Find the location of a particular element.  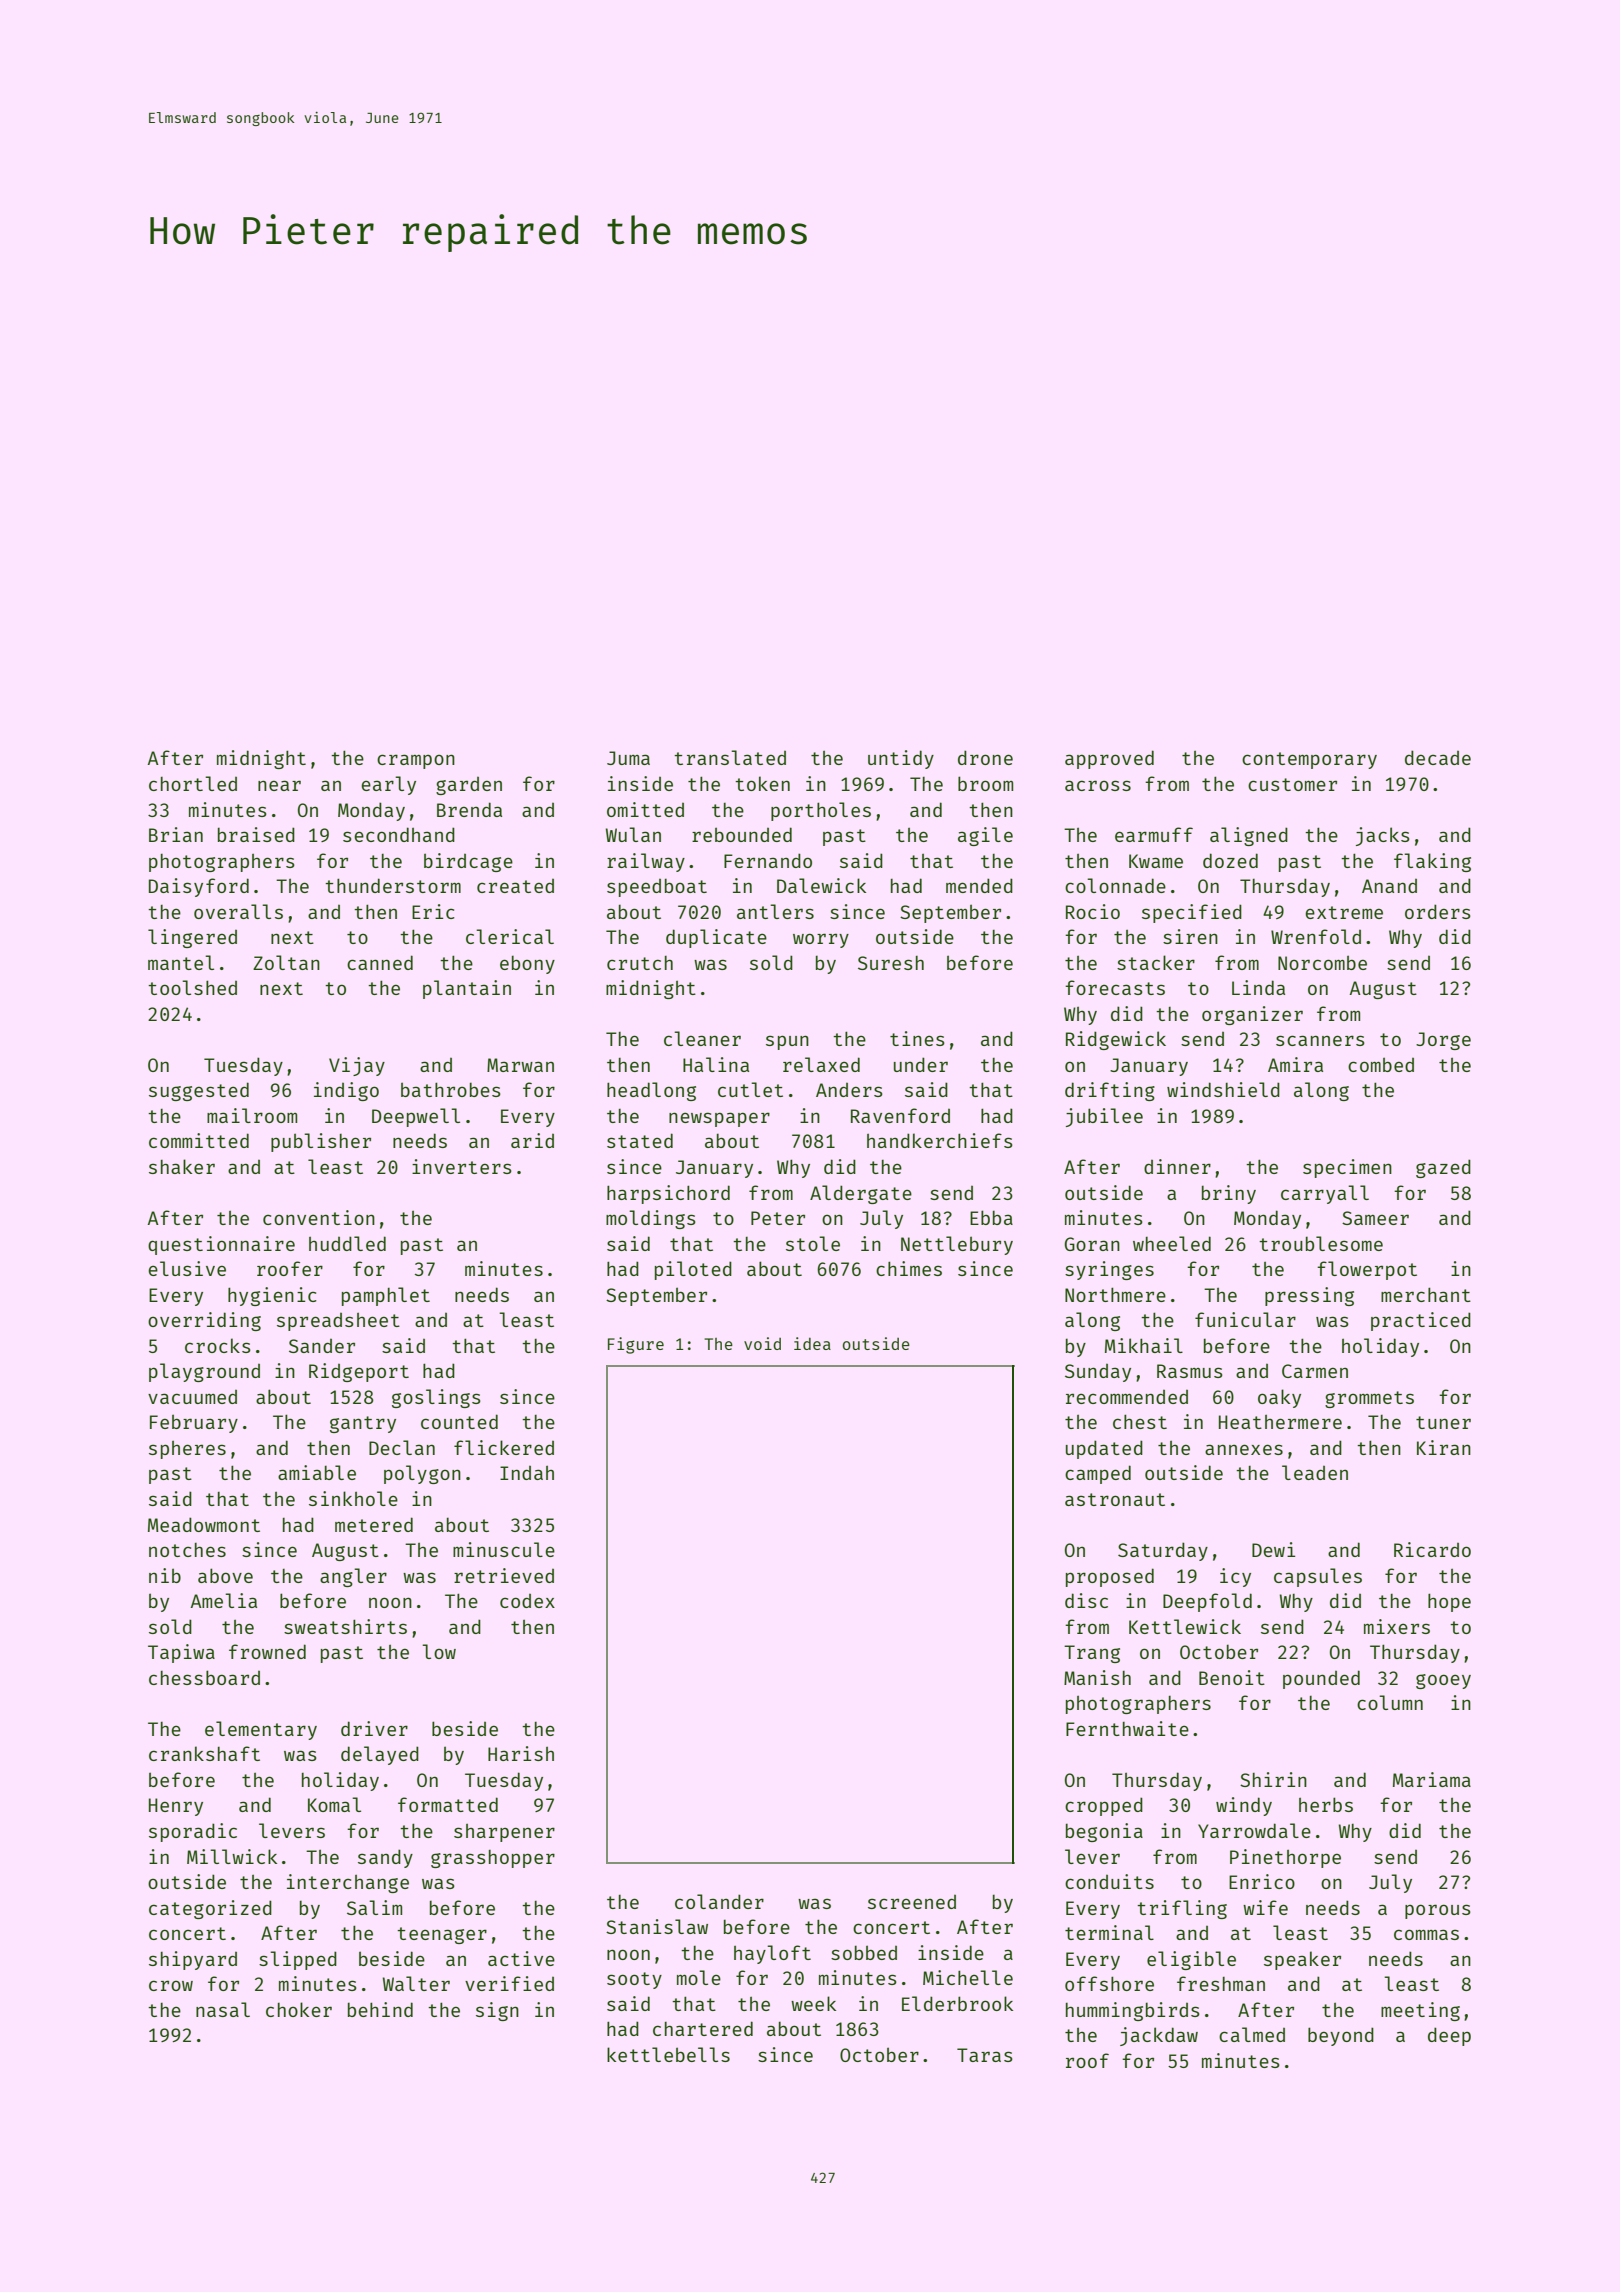

spheres is located at coordinates (187, 1450).
